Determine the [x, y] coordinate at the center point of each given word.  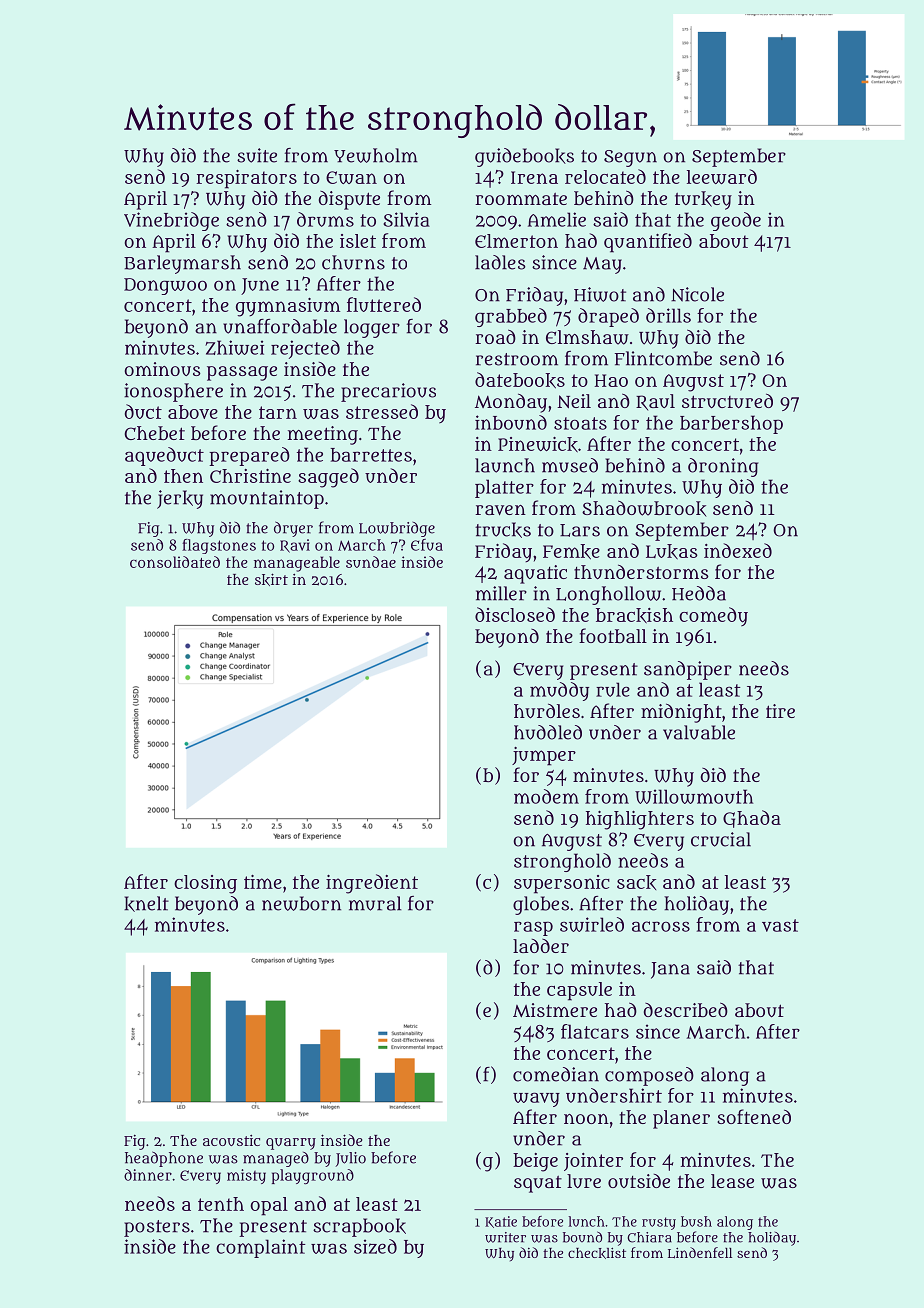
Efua [427, 545]
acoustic [231, 1140]
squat [538, 1184]
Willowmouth [694, 796]
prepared [249, 456]
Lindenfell [700, 1253]
